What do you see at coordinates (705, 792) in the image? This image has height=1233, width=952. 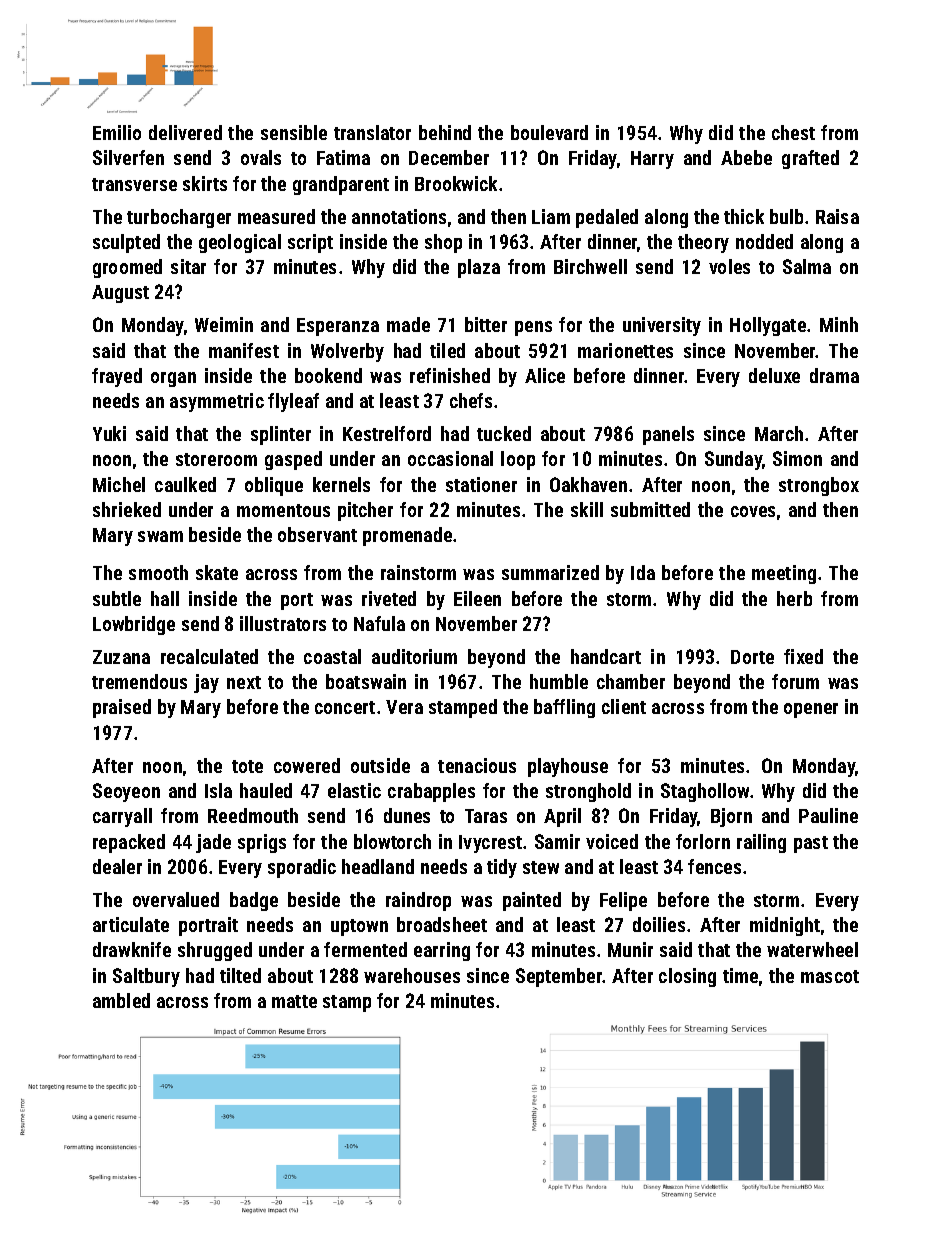 I see `Staghollow` at bounding box center [705, 792].
